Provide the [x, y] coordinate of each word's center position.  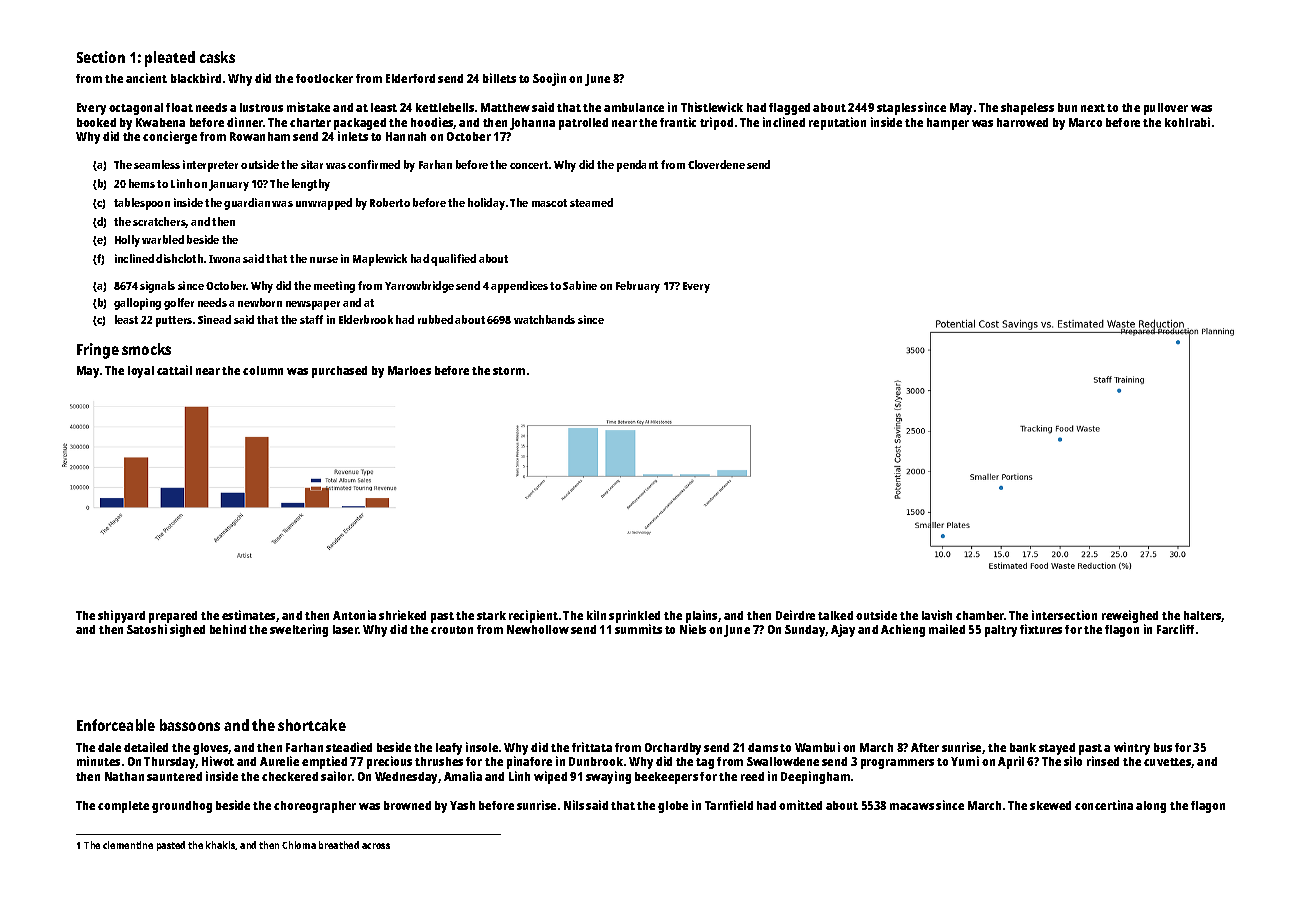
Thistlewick [712, 107]
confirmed [374, 164]
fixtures [1041, 629]
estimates [248, 615]
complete [123, 807]
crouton [452, 630]
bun [1067, 107]
